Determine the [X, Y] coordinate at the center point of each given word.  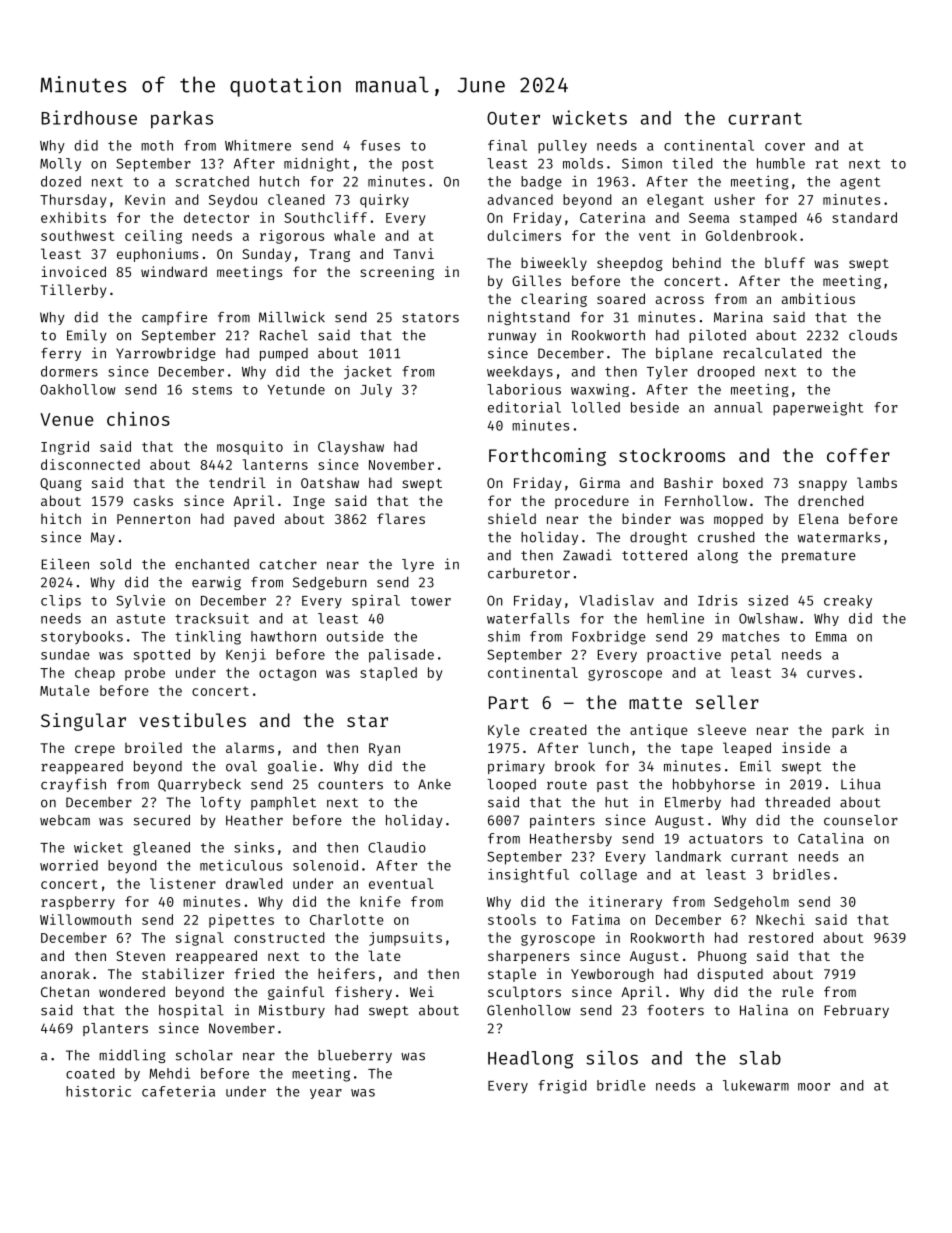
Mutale [65, 690]
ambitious [818, 298]
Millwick [292, 317]
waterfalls [528, 618]
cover [785, 147]
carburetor [529, 573]
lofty [220, 803]
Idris [717, 600]
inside [806, 747]
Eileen [65, 564]
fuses [380, 145]
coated [90, 1073]
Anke [434, 784]
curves [831, 674]
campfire [174, 318]
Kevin [145, 199]
